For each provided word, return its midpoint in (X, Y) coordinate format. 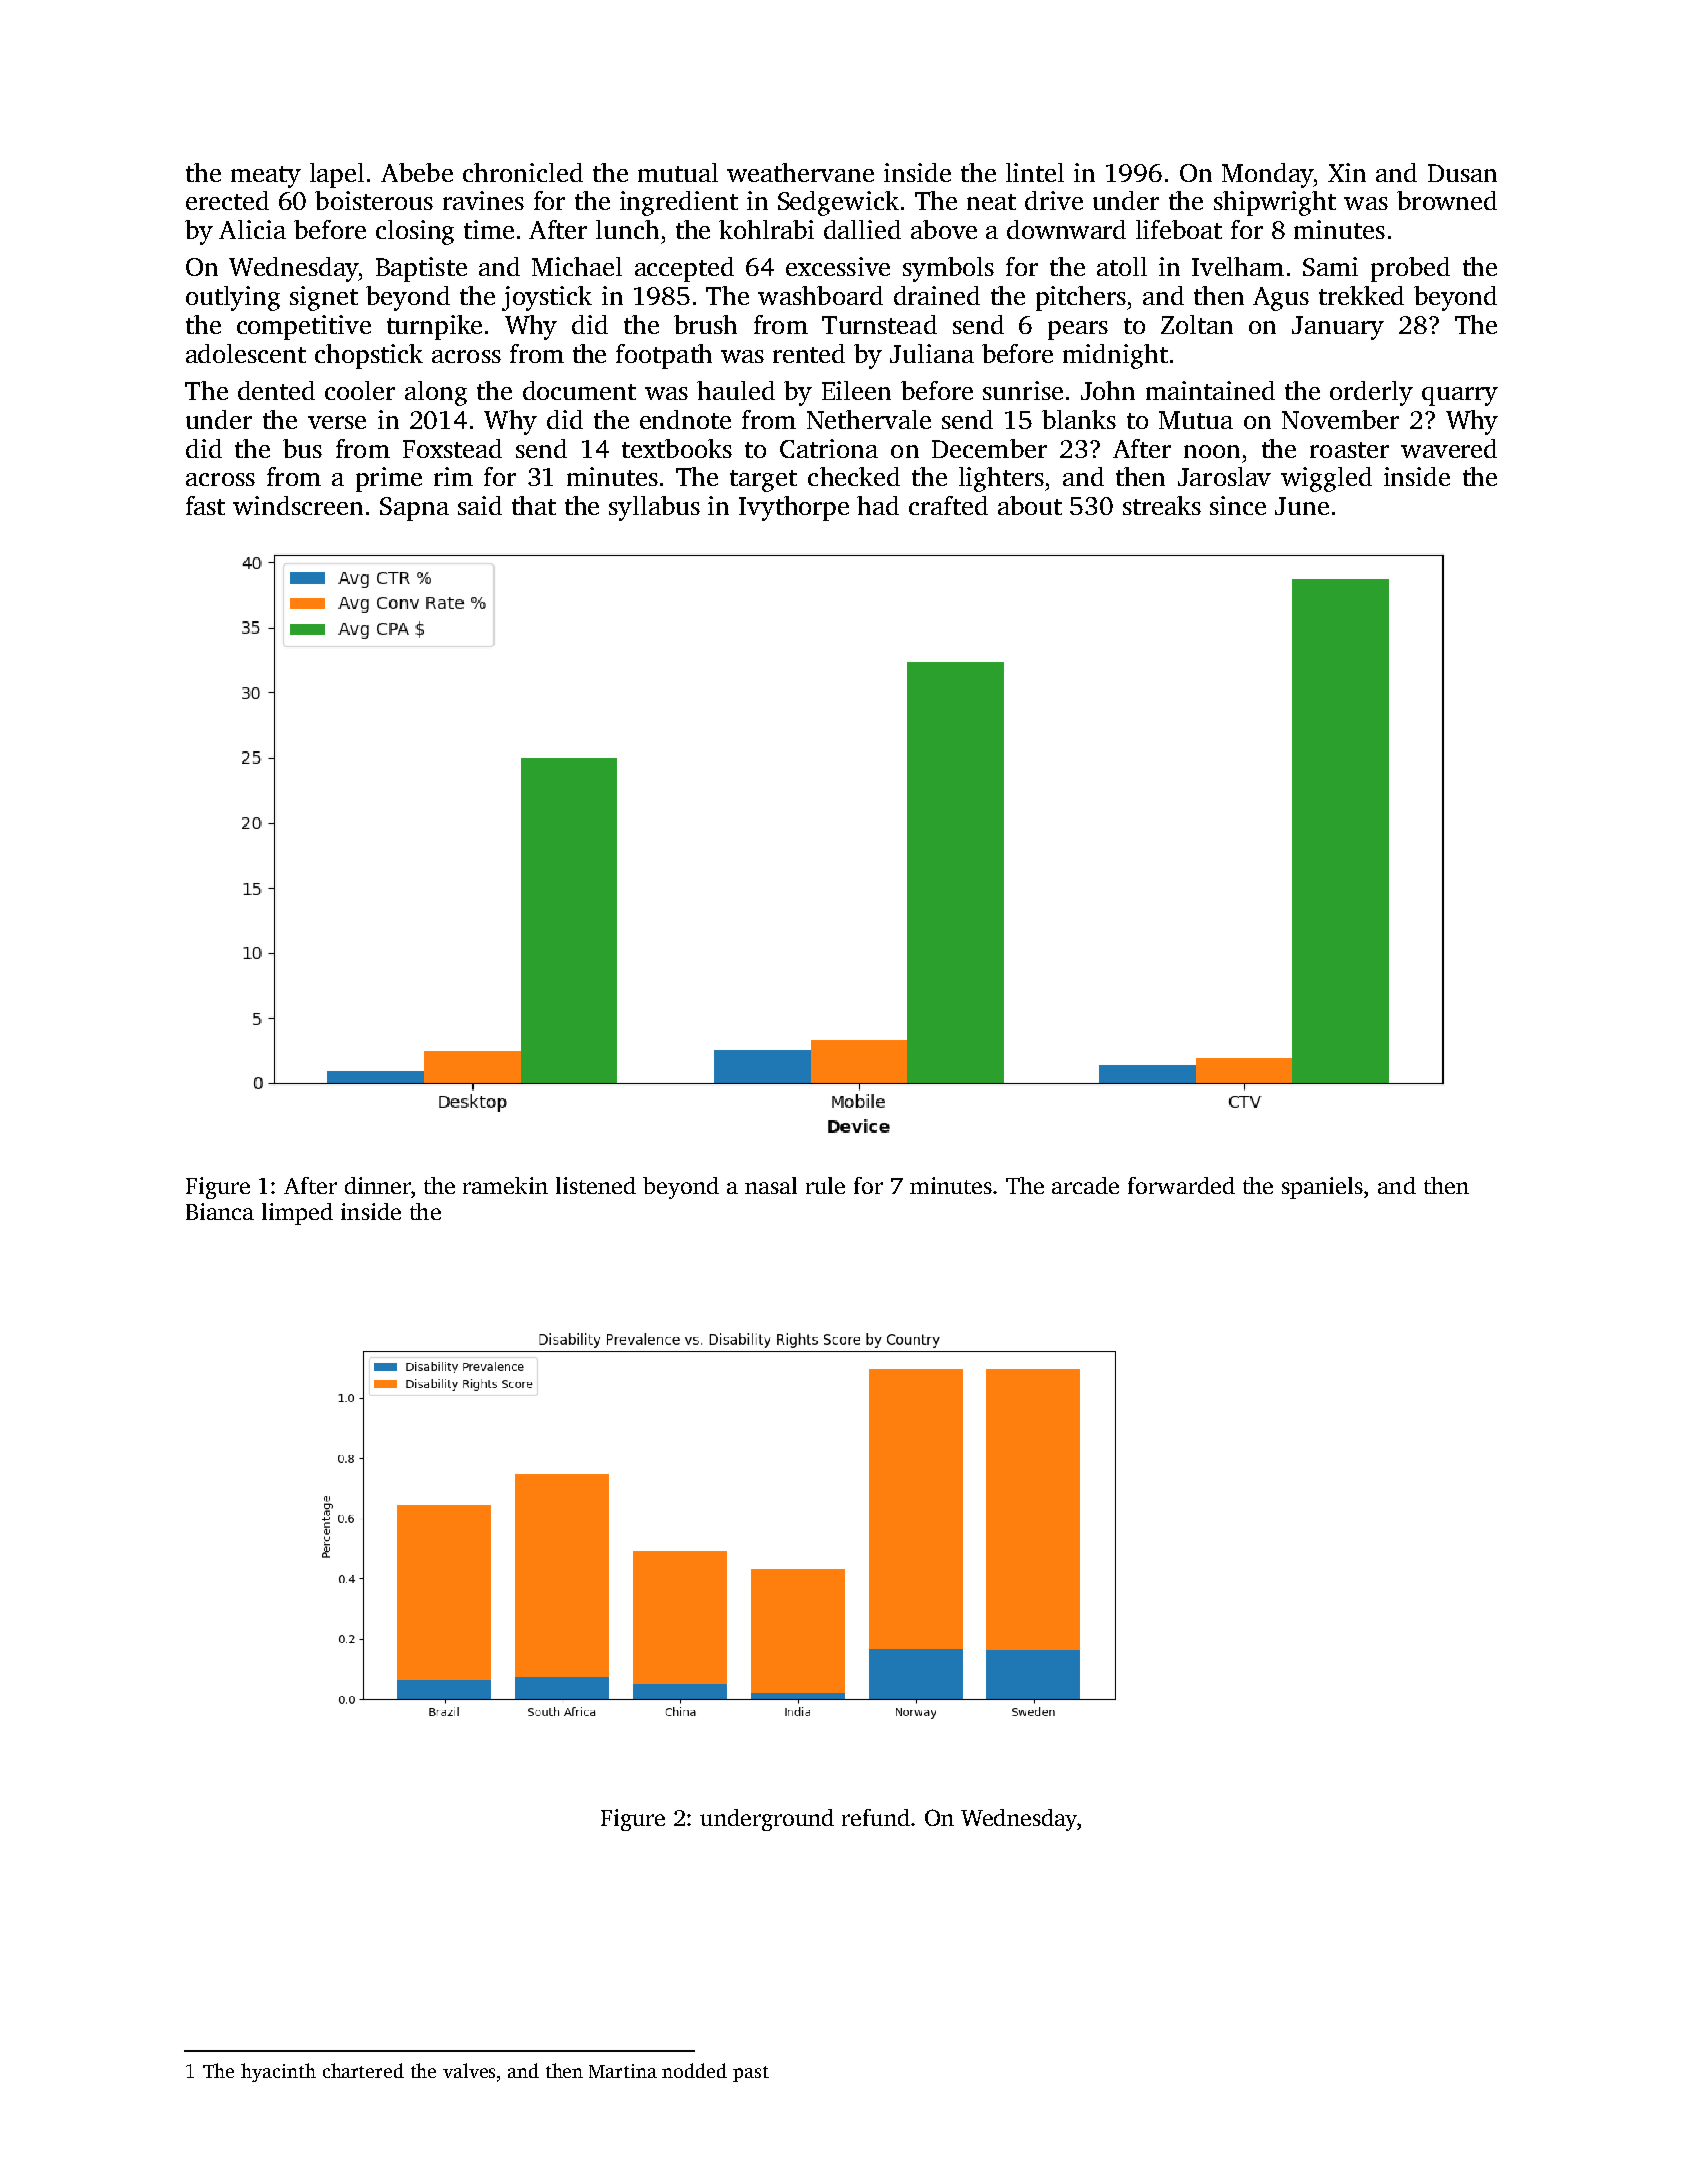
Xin (1347, 172)
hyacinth (278, 2072)
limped (297, 1214)
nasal (771, 1185)
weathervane (800, 172)
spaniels (1322, 1188)
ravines (483, 200)
